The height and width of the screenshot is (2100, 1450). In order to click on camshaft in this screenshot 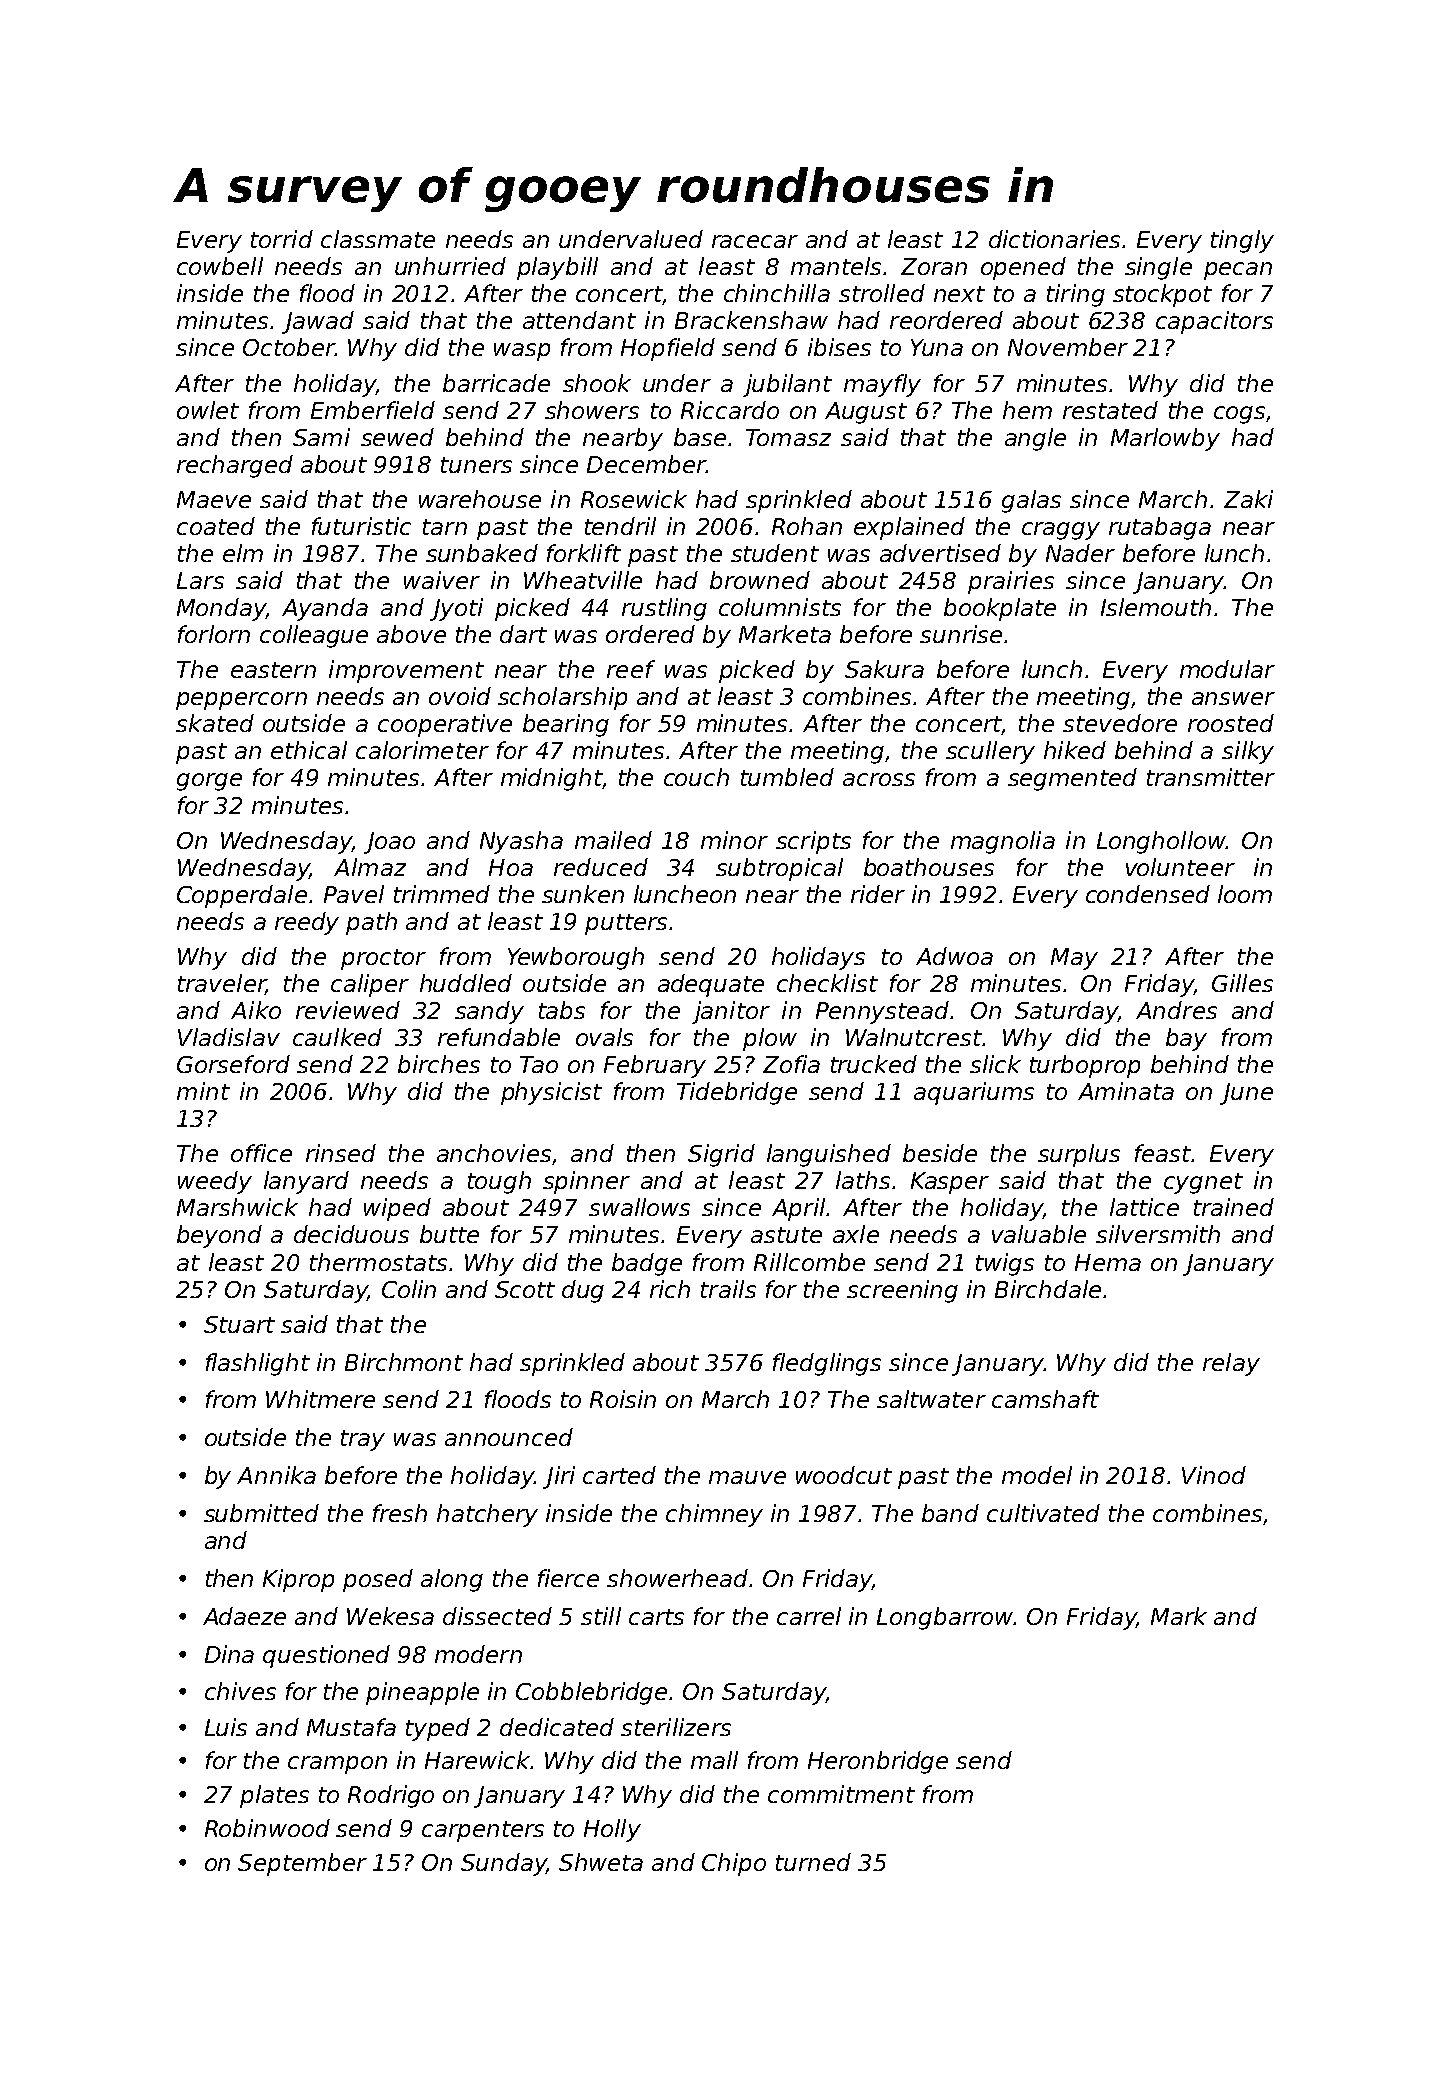, I will do `click(1045, 1399)`.
